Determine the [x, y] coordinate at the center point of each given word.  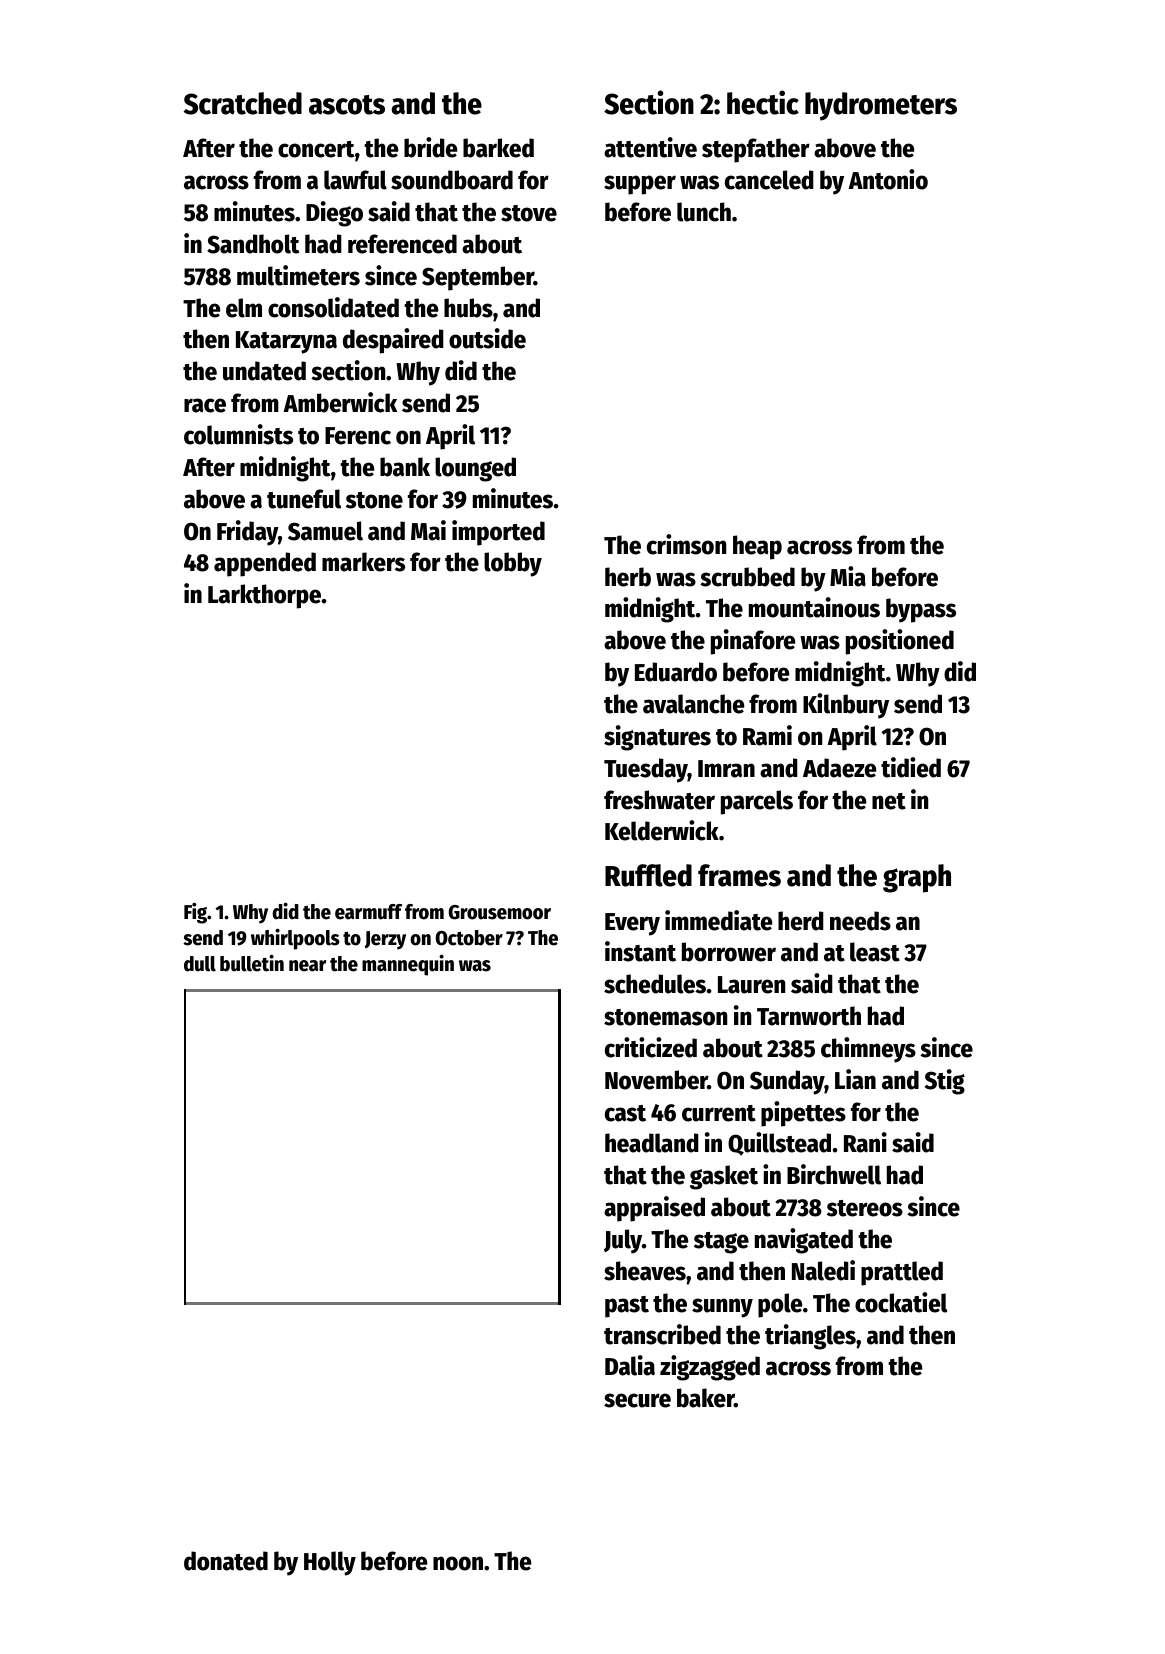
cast [625, 1113]
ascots [347, 105]
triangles [810, 1337]
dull [200, 964]
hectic [763, 102]
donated [226, 1561]
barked [498, 148]
